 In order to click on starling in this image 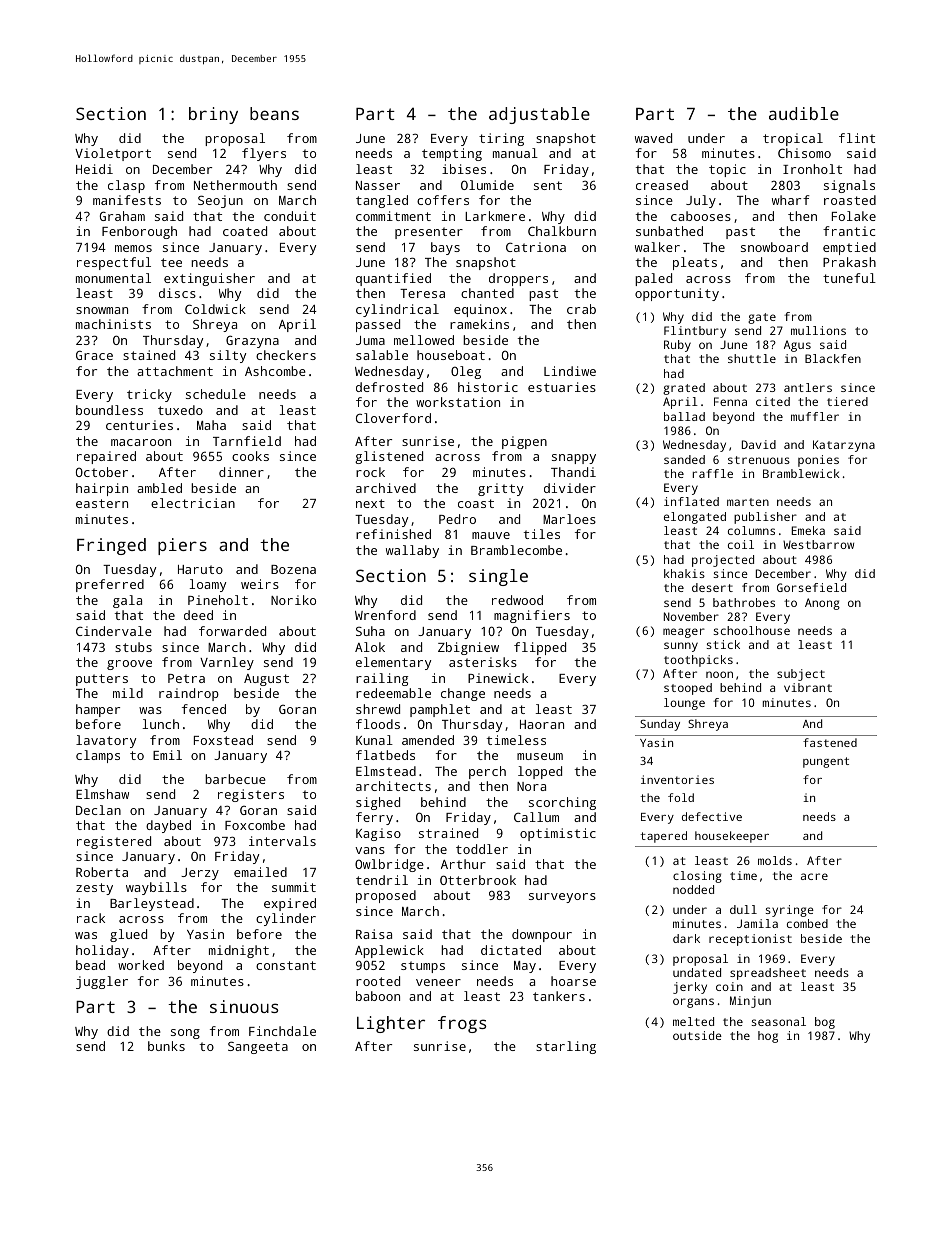, I will do `click(566, 1047)`.
